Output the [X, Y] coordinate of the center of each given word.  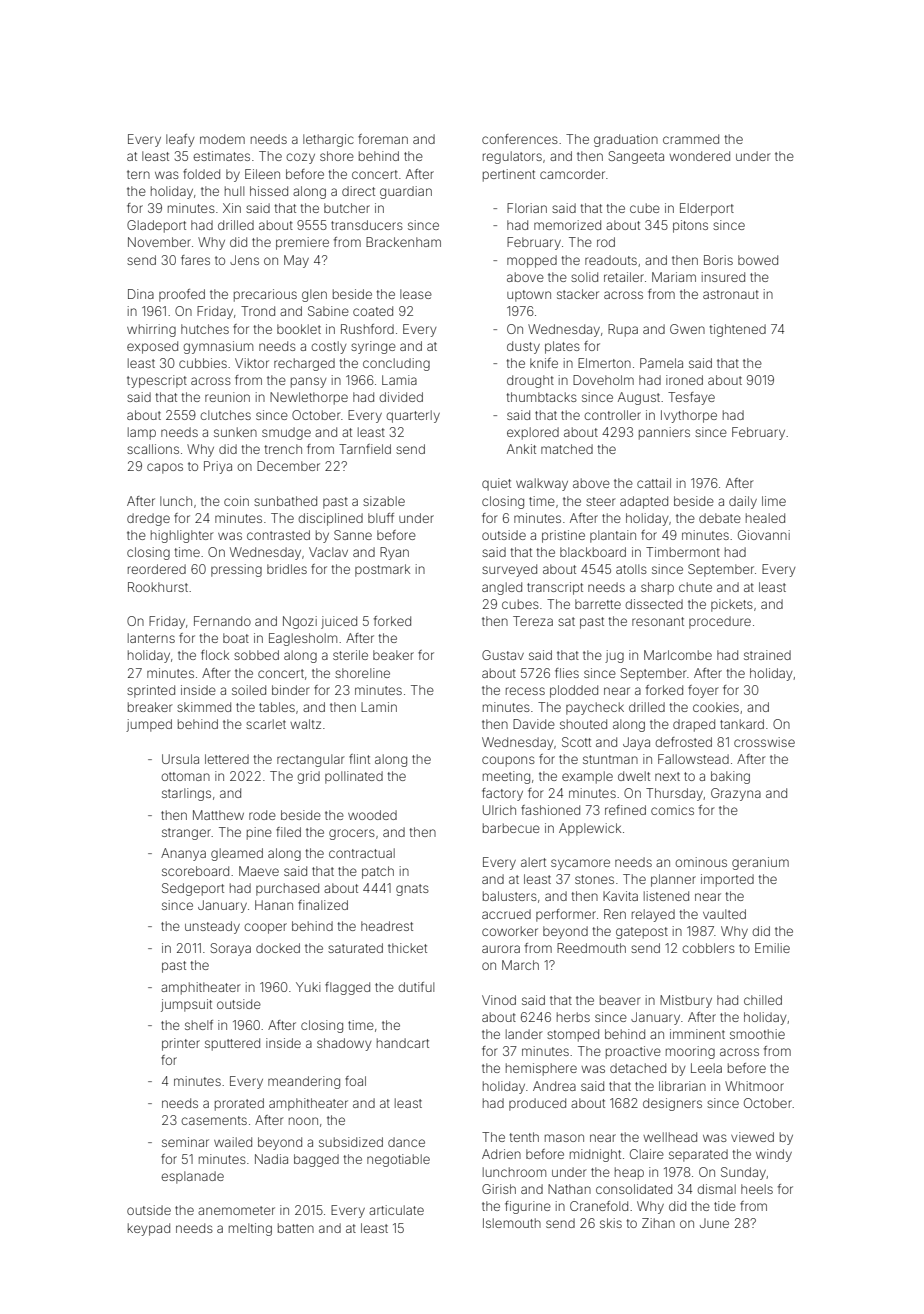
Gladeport [156, 226]
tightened [738, 330]
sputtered [232, 1044]
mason [564, 1138]
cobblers [708, 948]
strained [767, 655]
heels [757, 1189]
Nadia [271, 1159]
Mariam [674, 277]
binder [291, 690]
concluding [396, 364]
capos [165, 468]
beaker [393, 655]
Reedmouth [591, 948]
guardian [406, 192]
